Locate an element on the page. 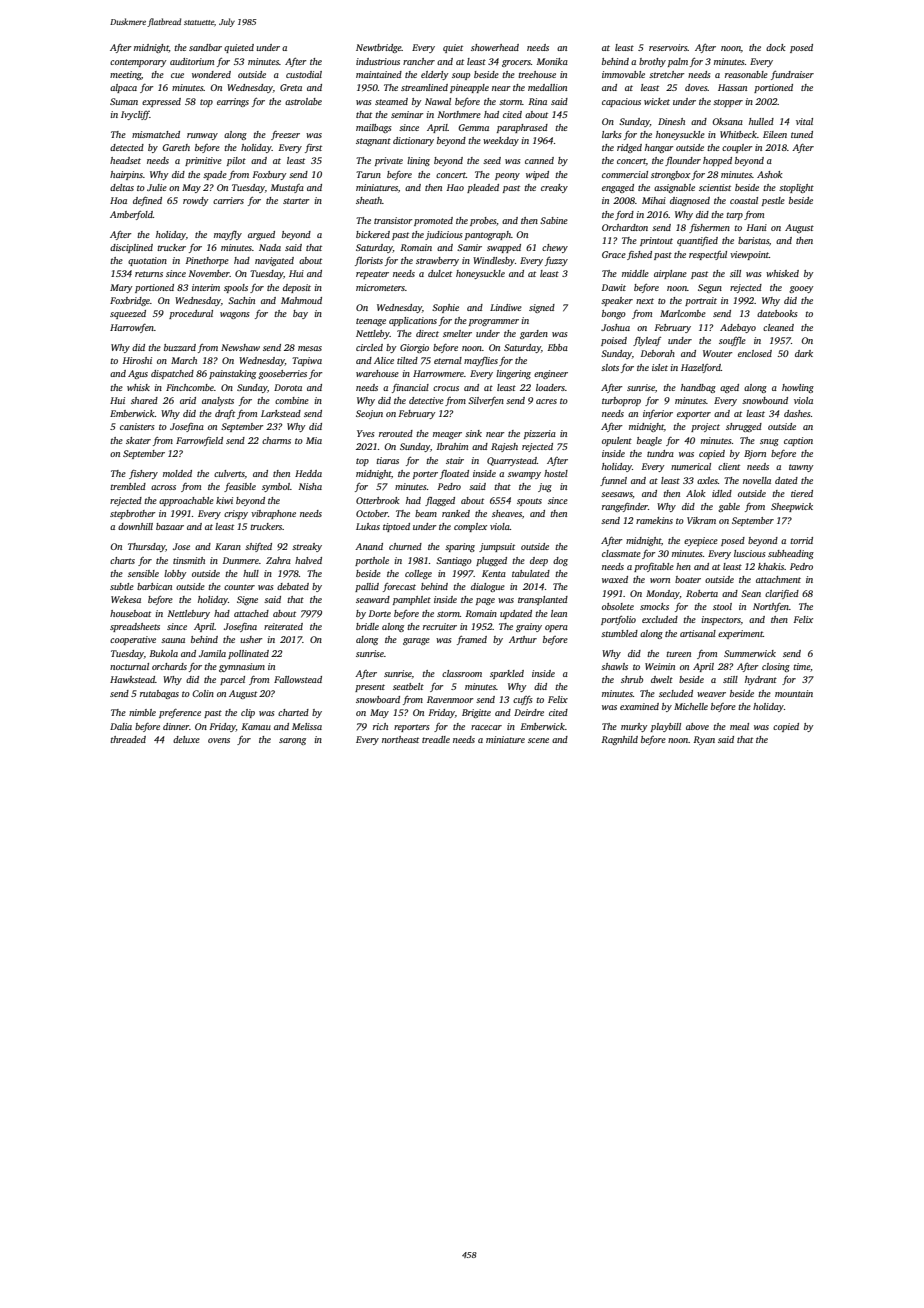  attachment is located at coordinates (778, 579).
